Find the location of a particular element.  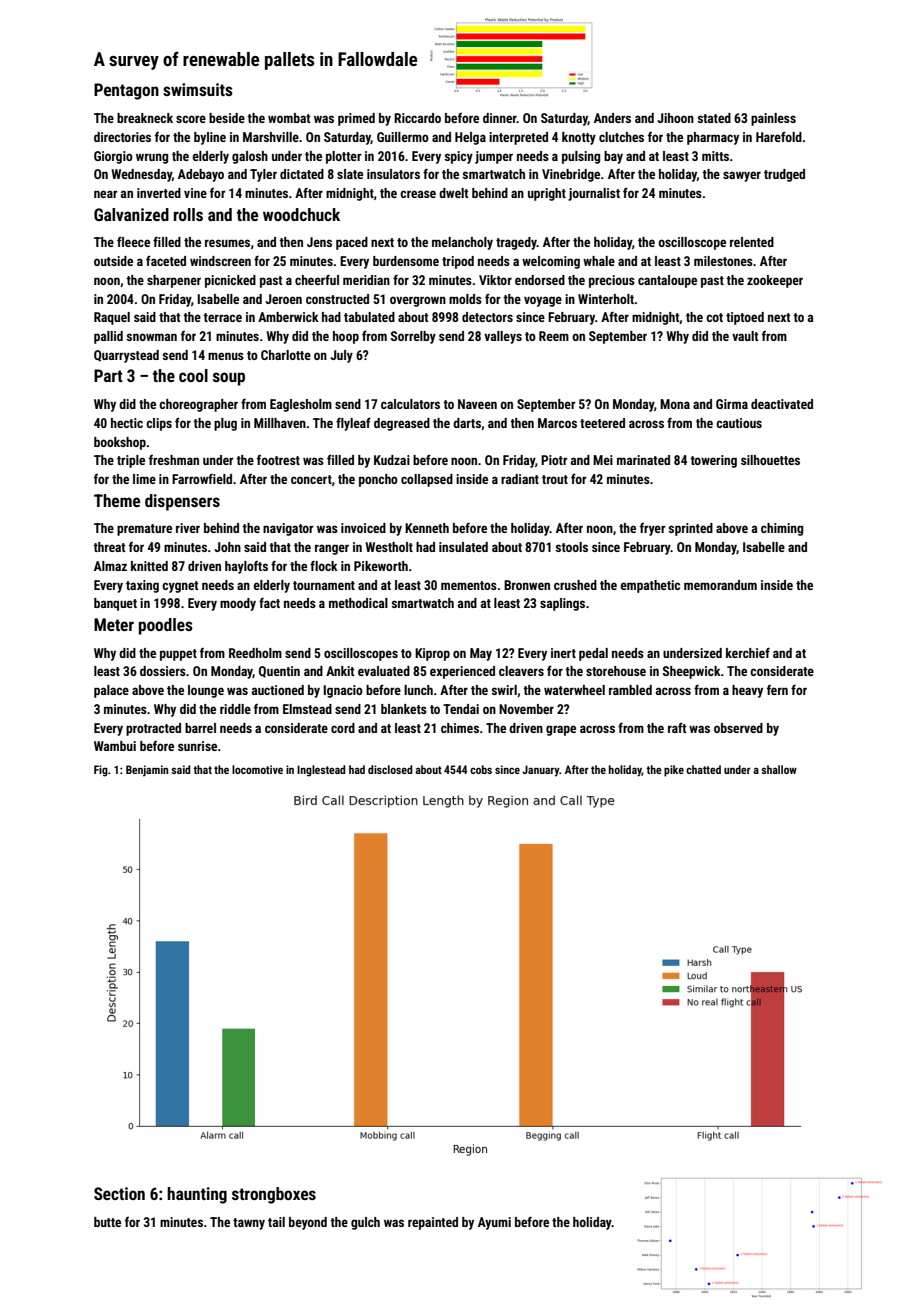

repainted is located at coordinates (433, 1223).
